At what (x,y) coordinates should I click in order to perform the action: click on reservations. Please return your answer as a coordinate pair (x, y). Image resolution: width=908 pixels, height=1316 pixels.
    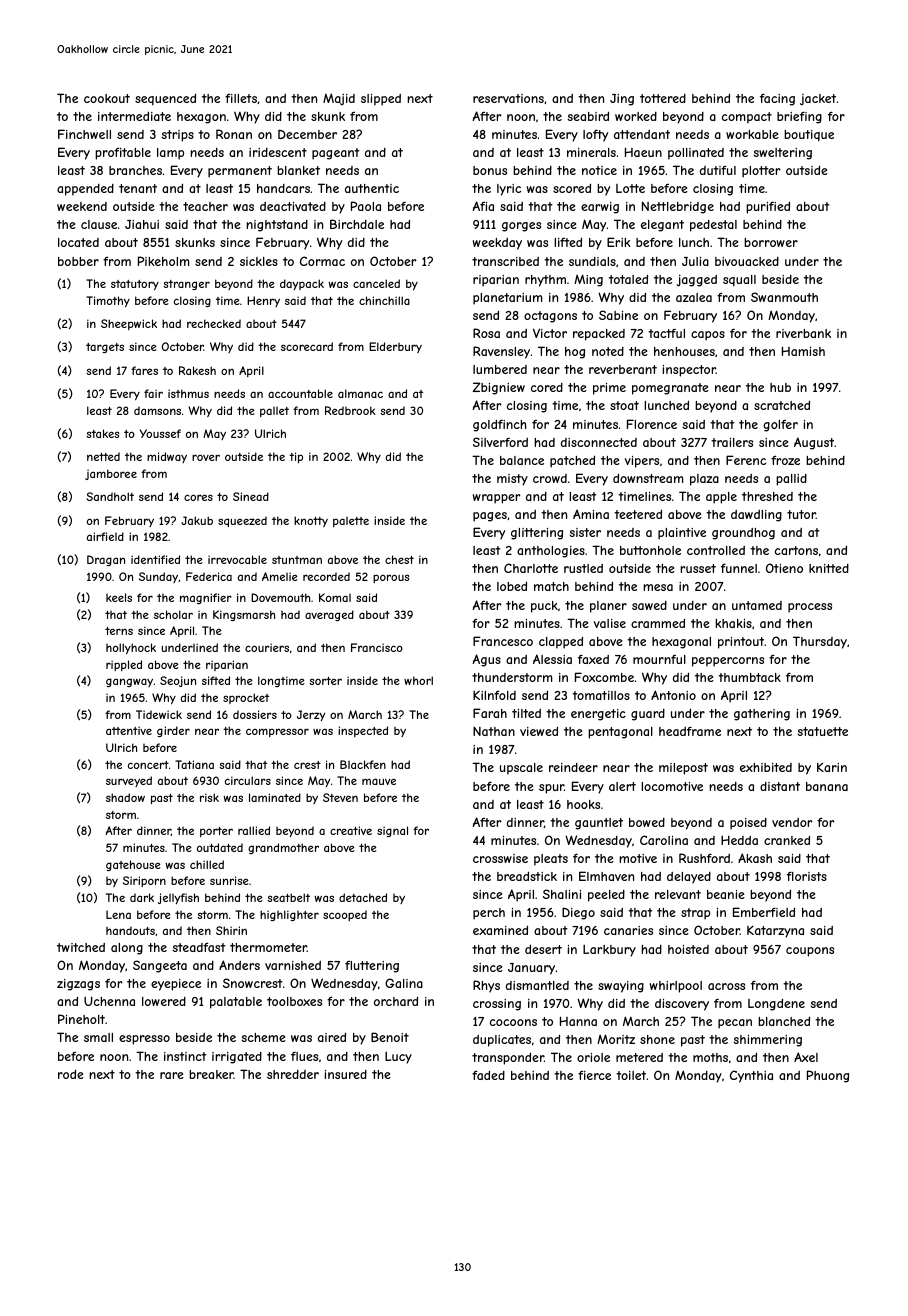
    Looking at the image, I should click on (508, 98).
